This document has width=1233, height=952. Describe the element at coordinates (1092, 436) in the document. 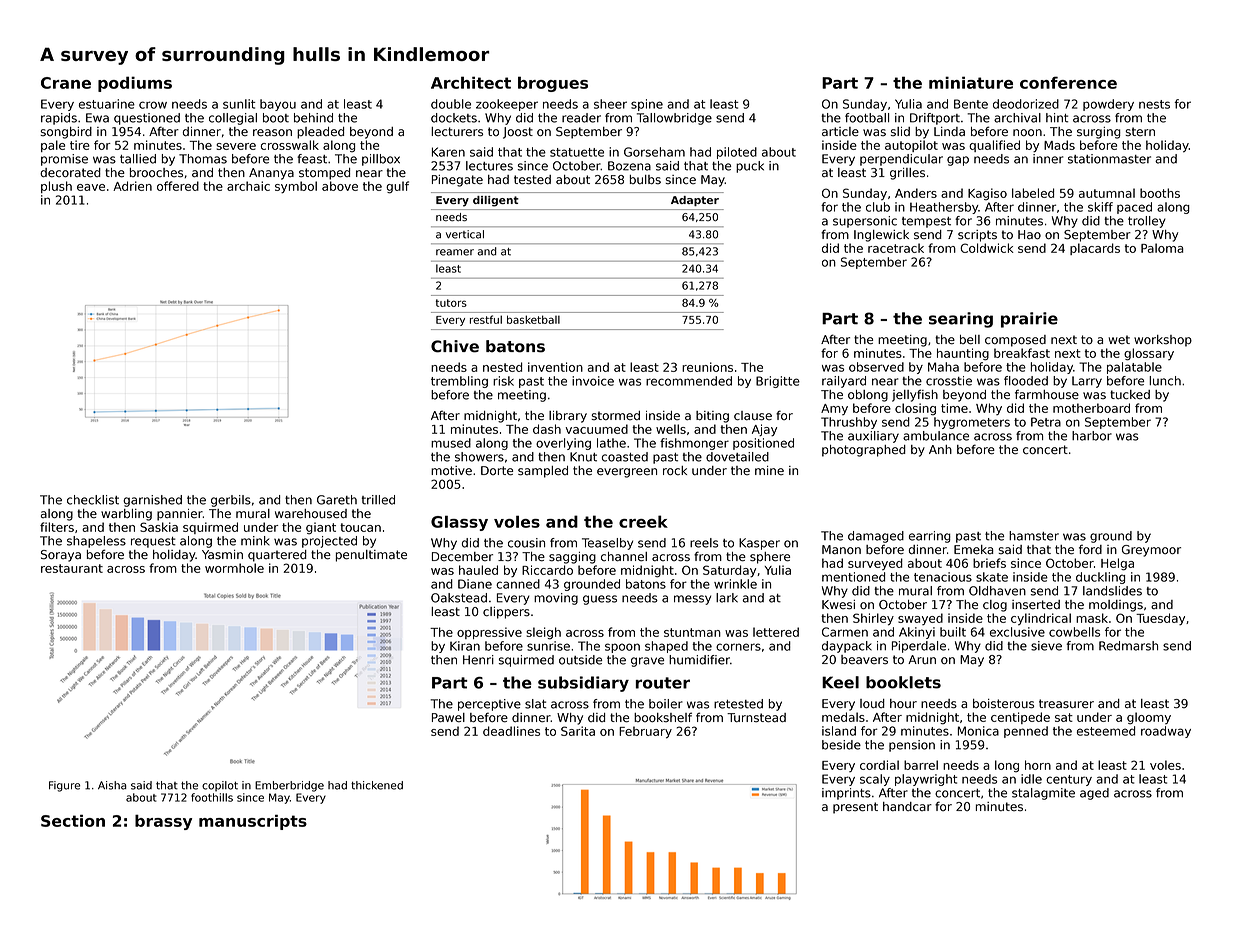

I see `harbor` at that location.
